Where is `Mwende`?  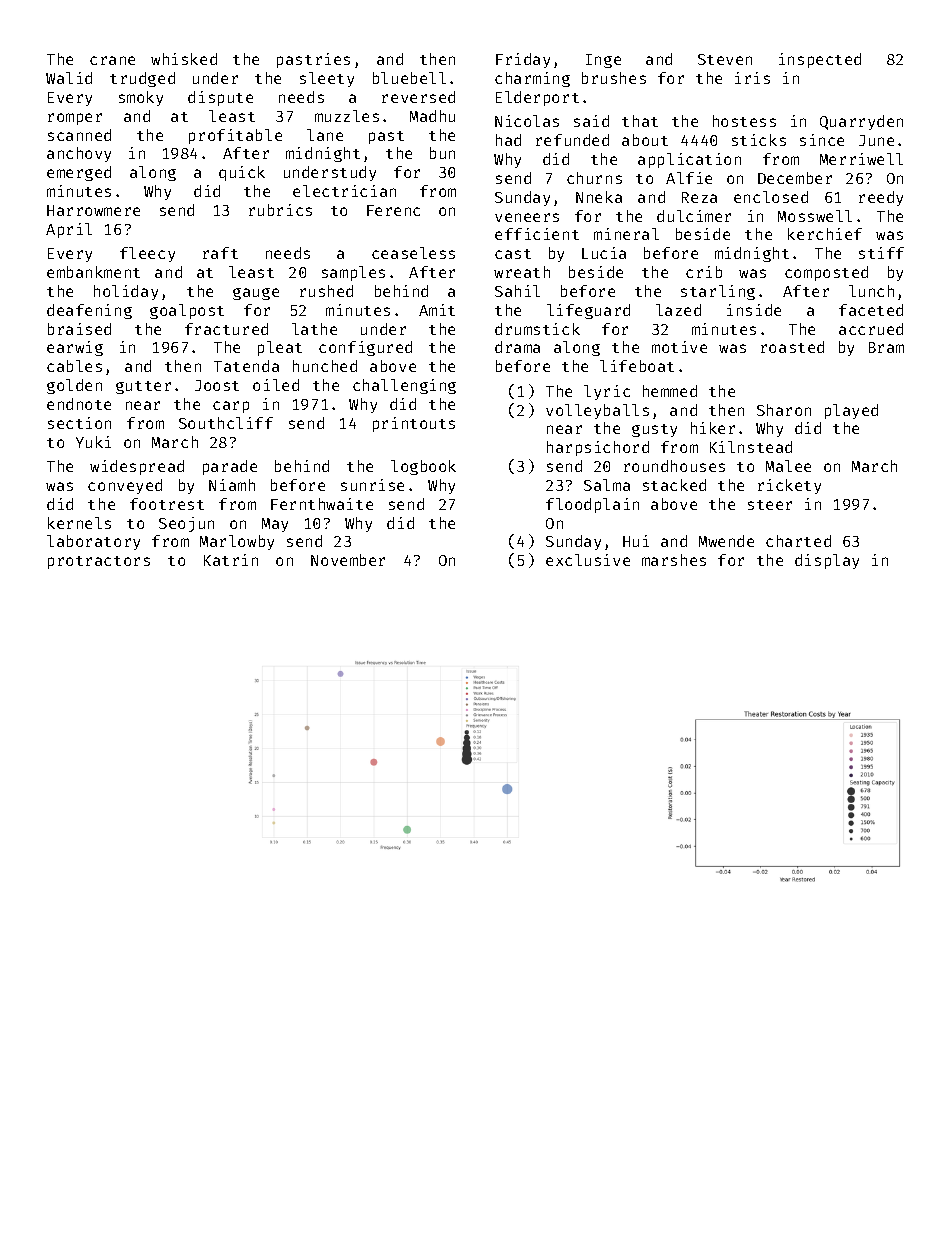
Mwende is located at coordinates (726, 541).
